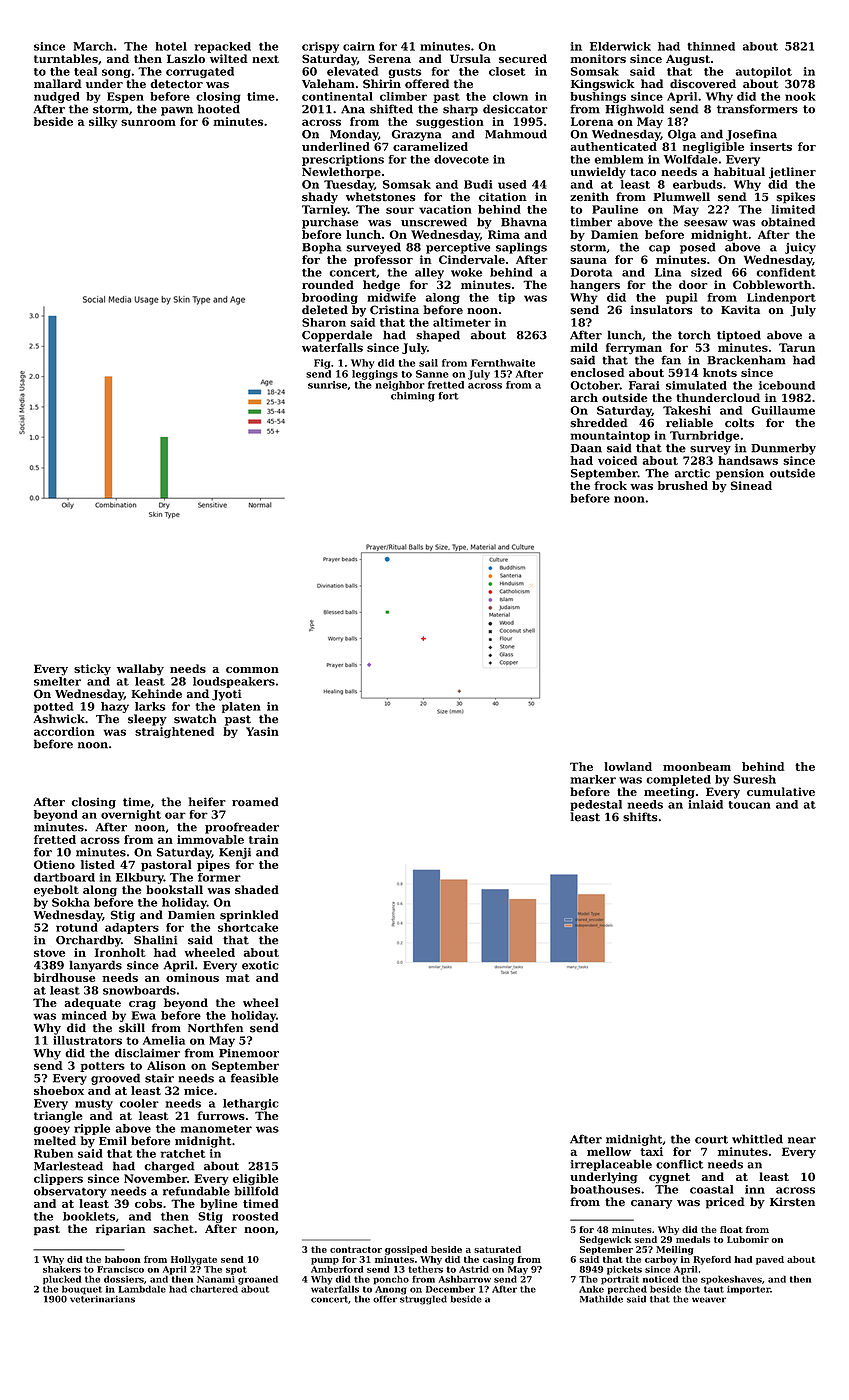  I want to click on Elderwick, so click(620, 46).
